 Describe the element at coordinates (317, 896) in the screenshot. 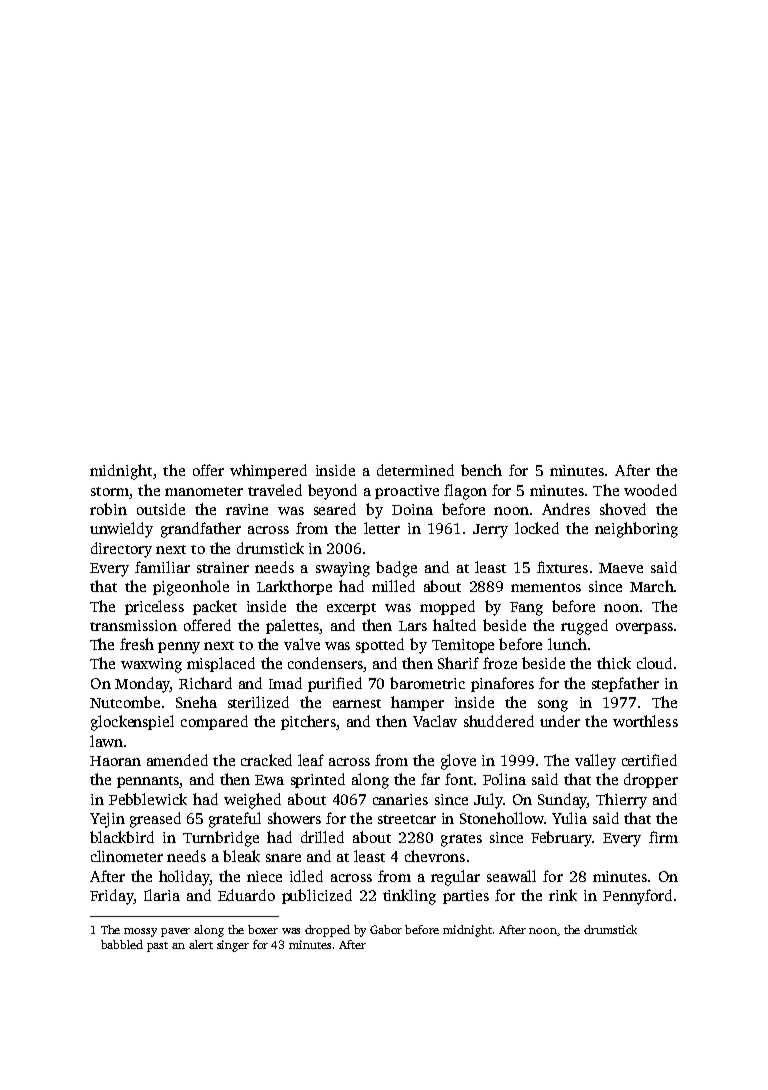

I see `publicized` at that location.
